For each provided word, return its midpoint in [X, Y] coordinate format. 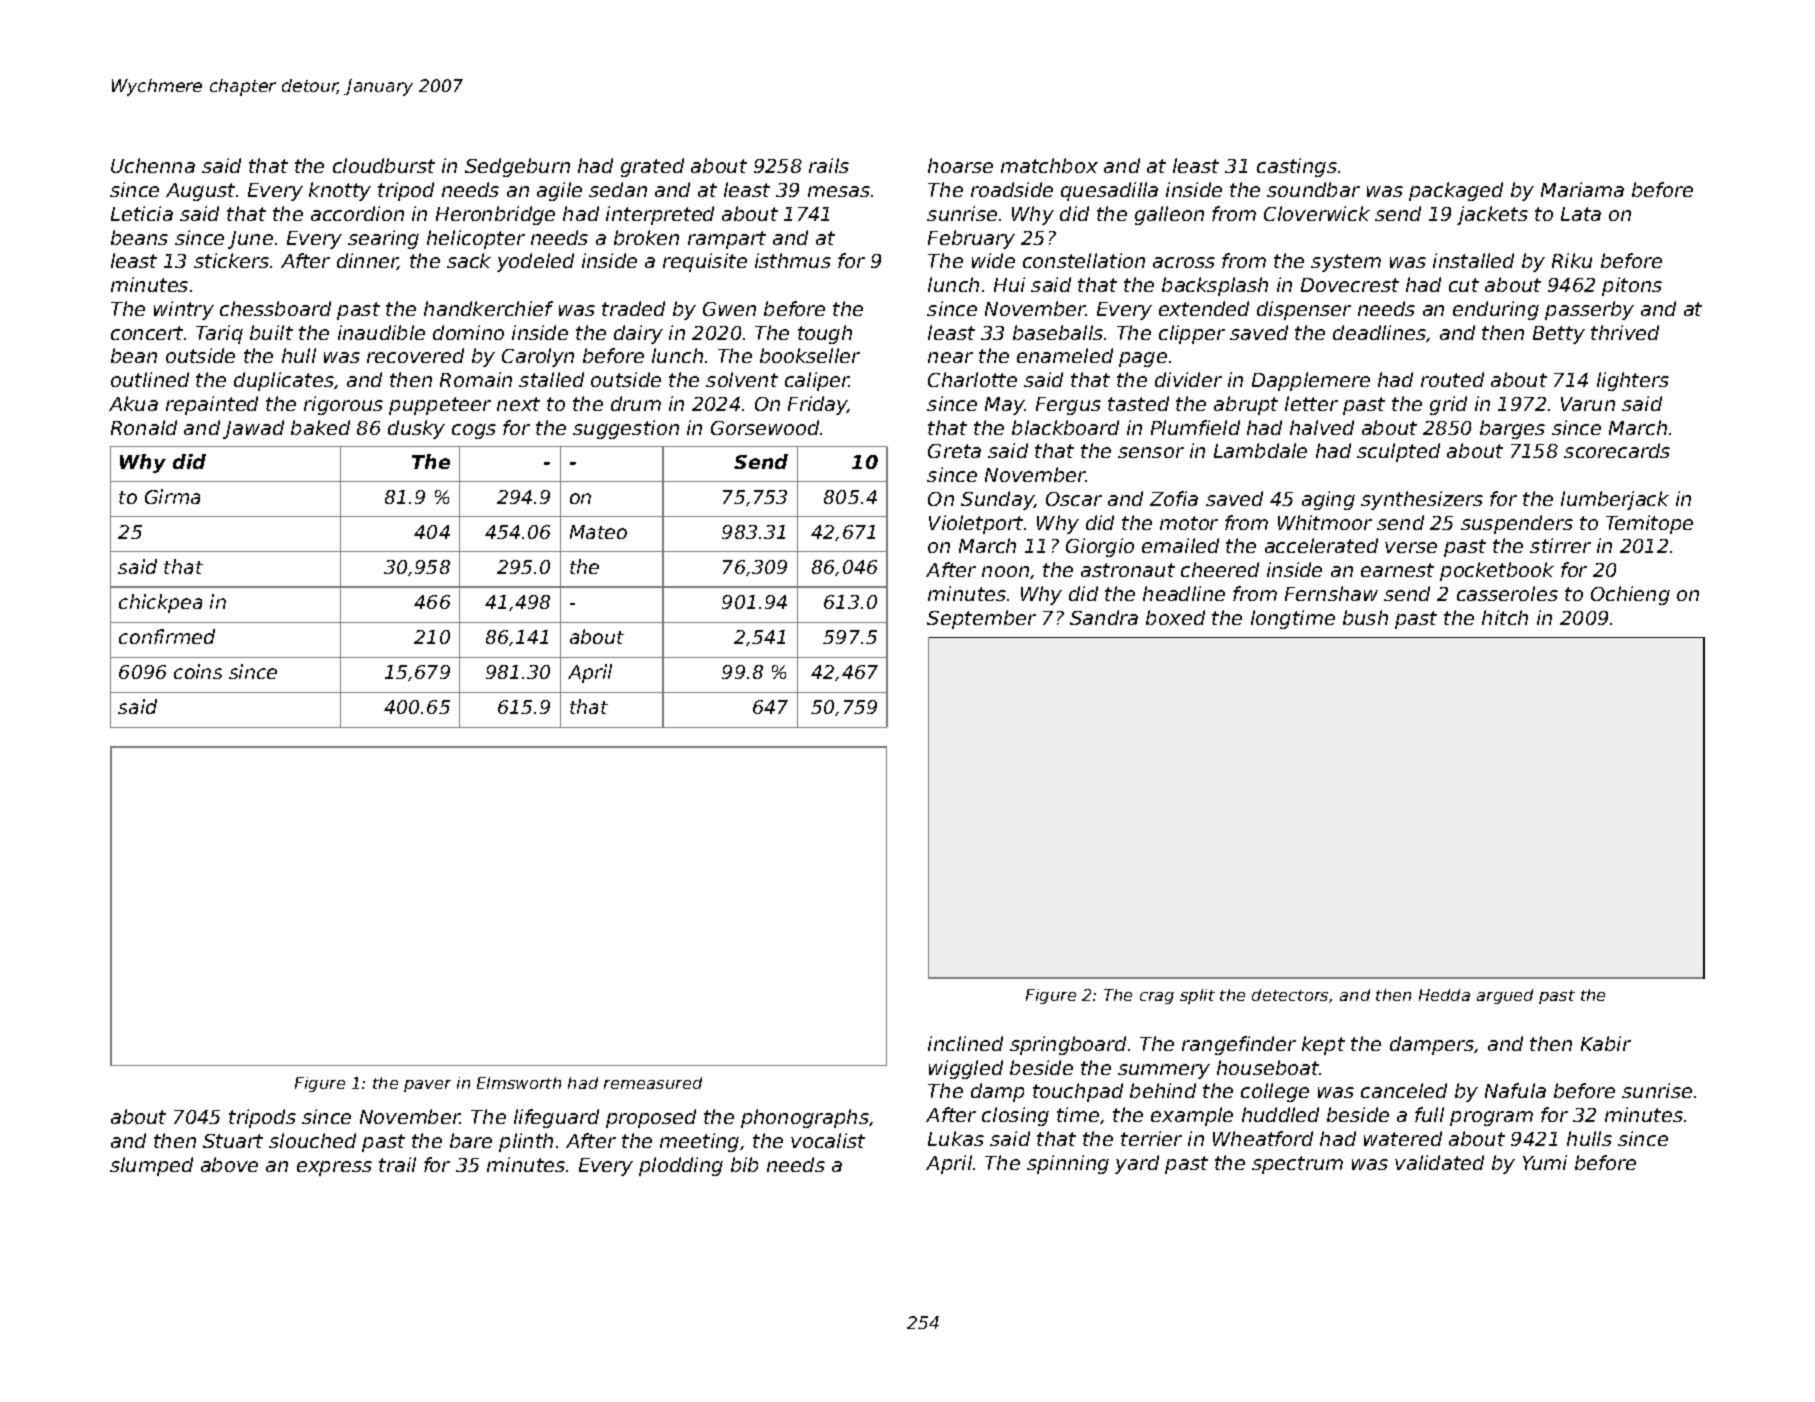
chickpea [160, 603]
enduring [1496, 310]
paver [427, 1086]
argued [1505, 996]
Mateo [598, 532]
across [1184, 262]
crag [1157, 998]
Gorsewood [765, 427]
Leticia [142, 213]
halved [1322, 427]
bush [1365, 617]
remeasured [653, 1083]
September [981, 619]
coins [198, 671]
